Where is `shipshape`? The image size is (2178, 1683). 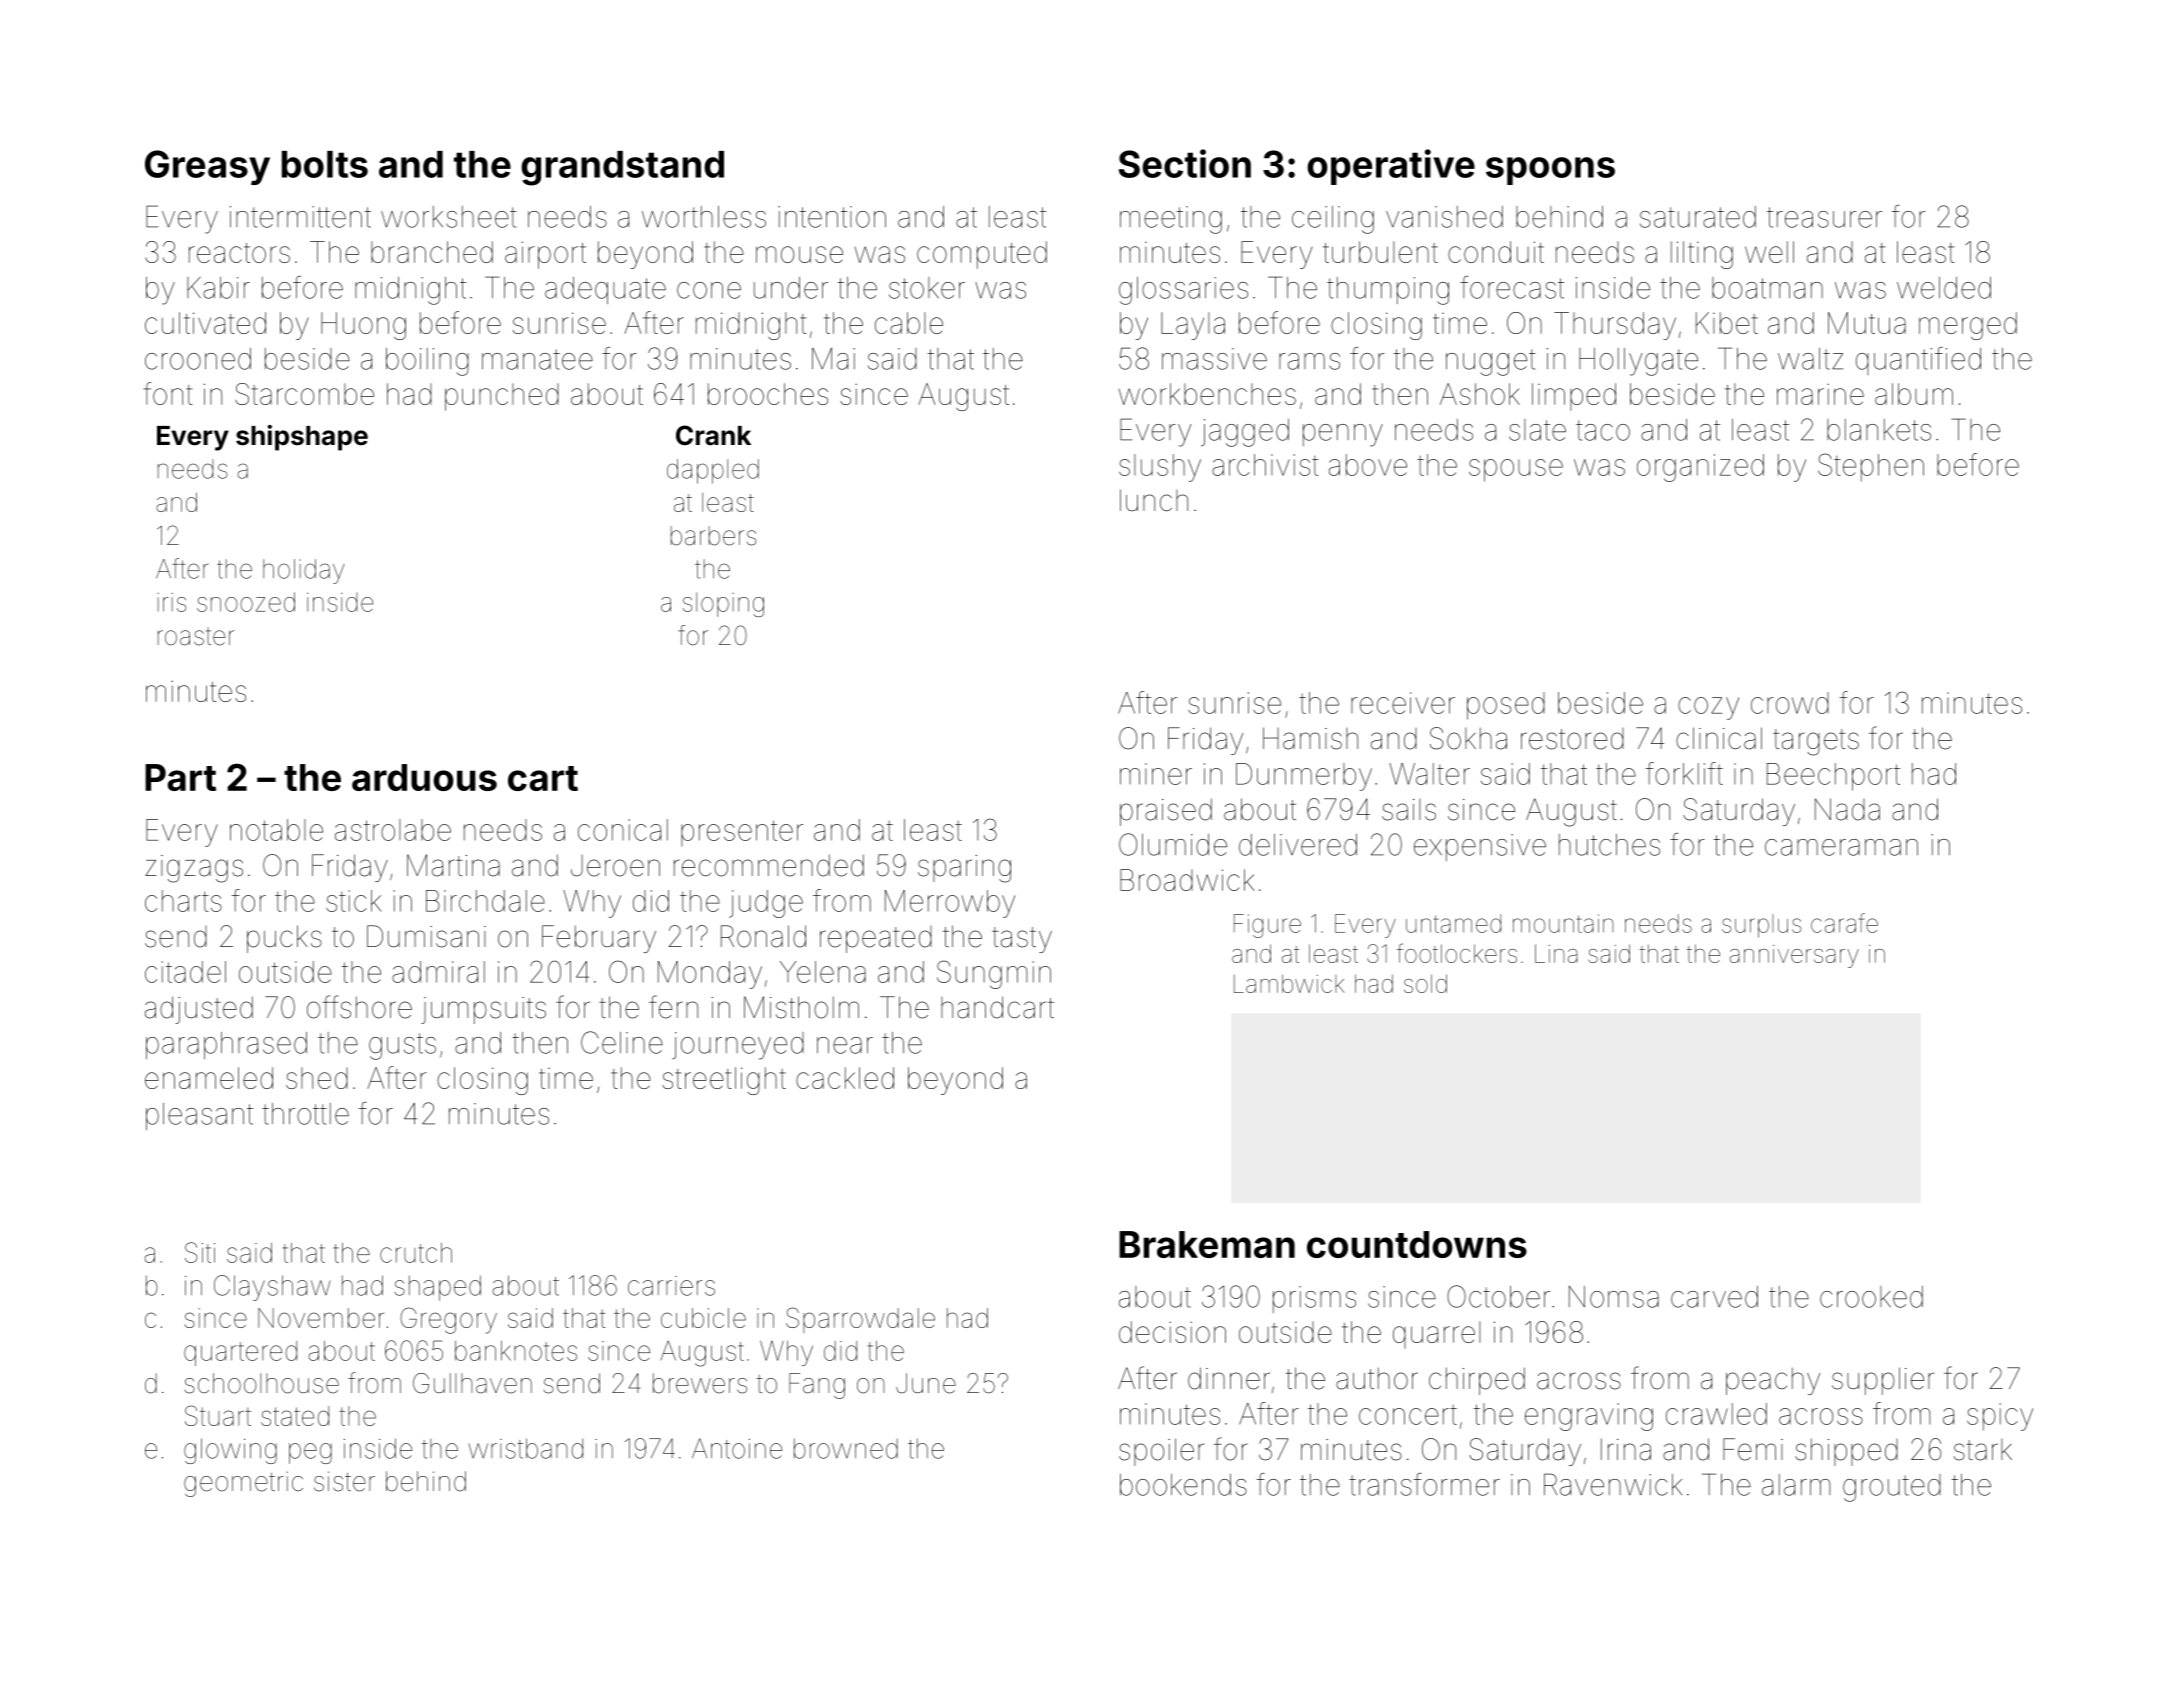
shipshape is located at coordinates (302, 438).
